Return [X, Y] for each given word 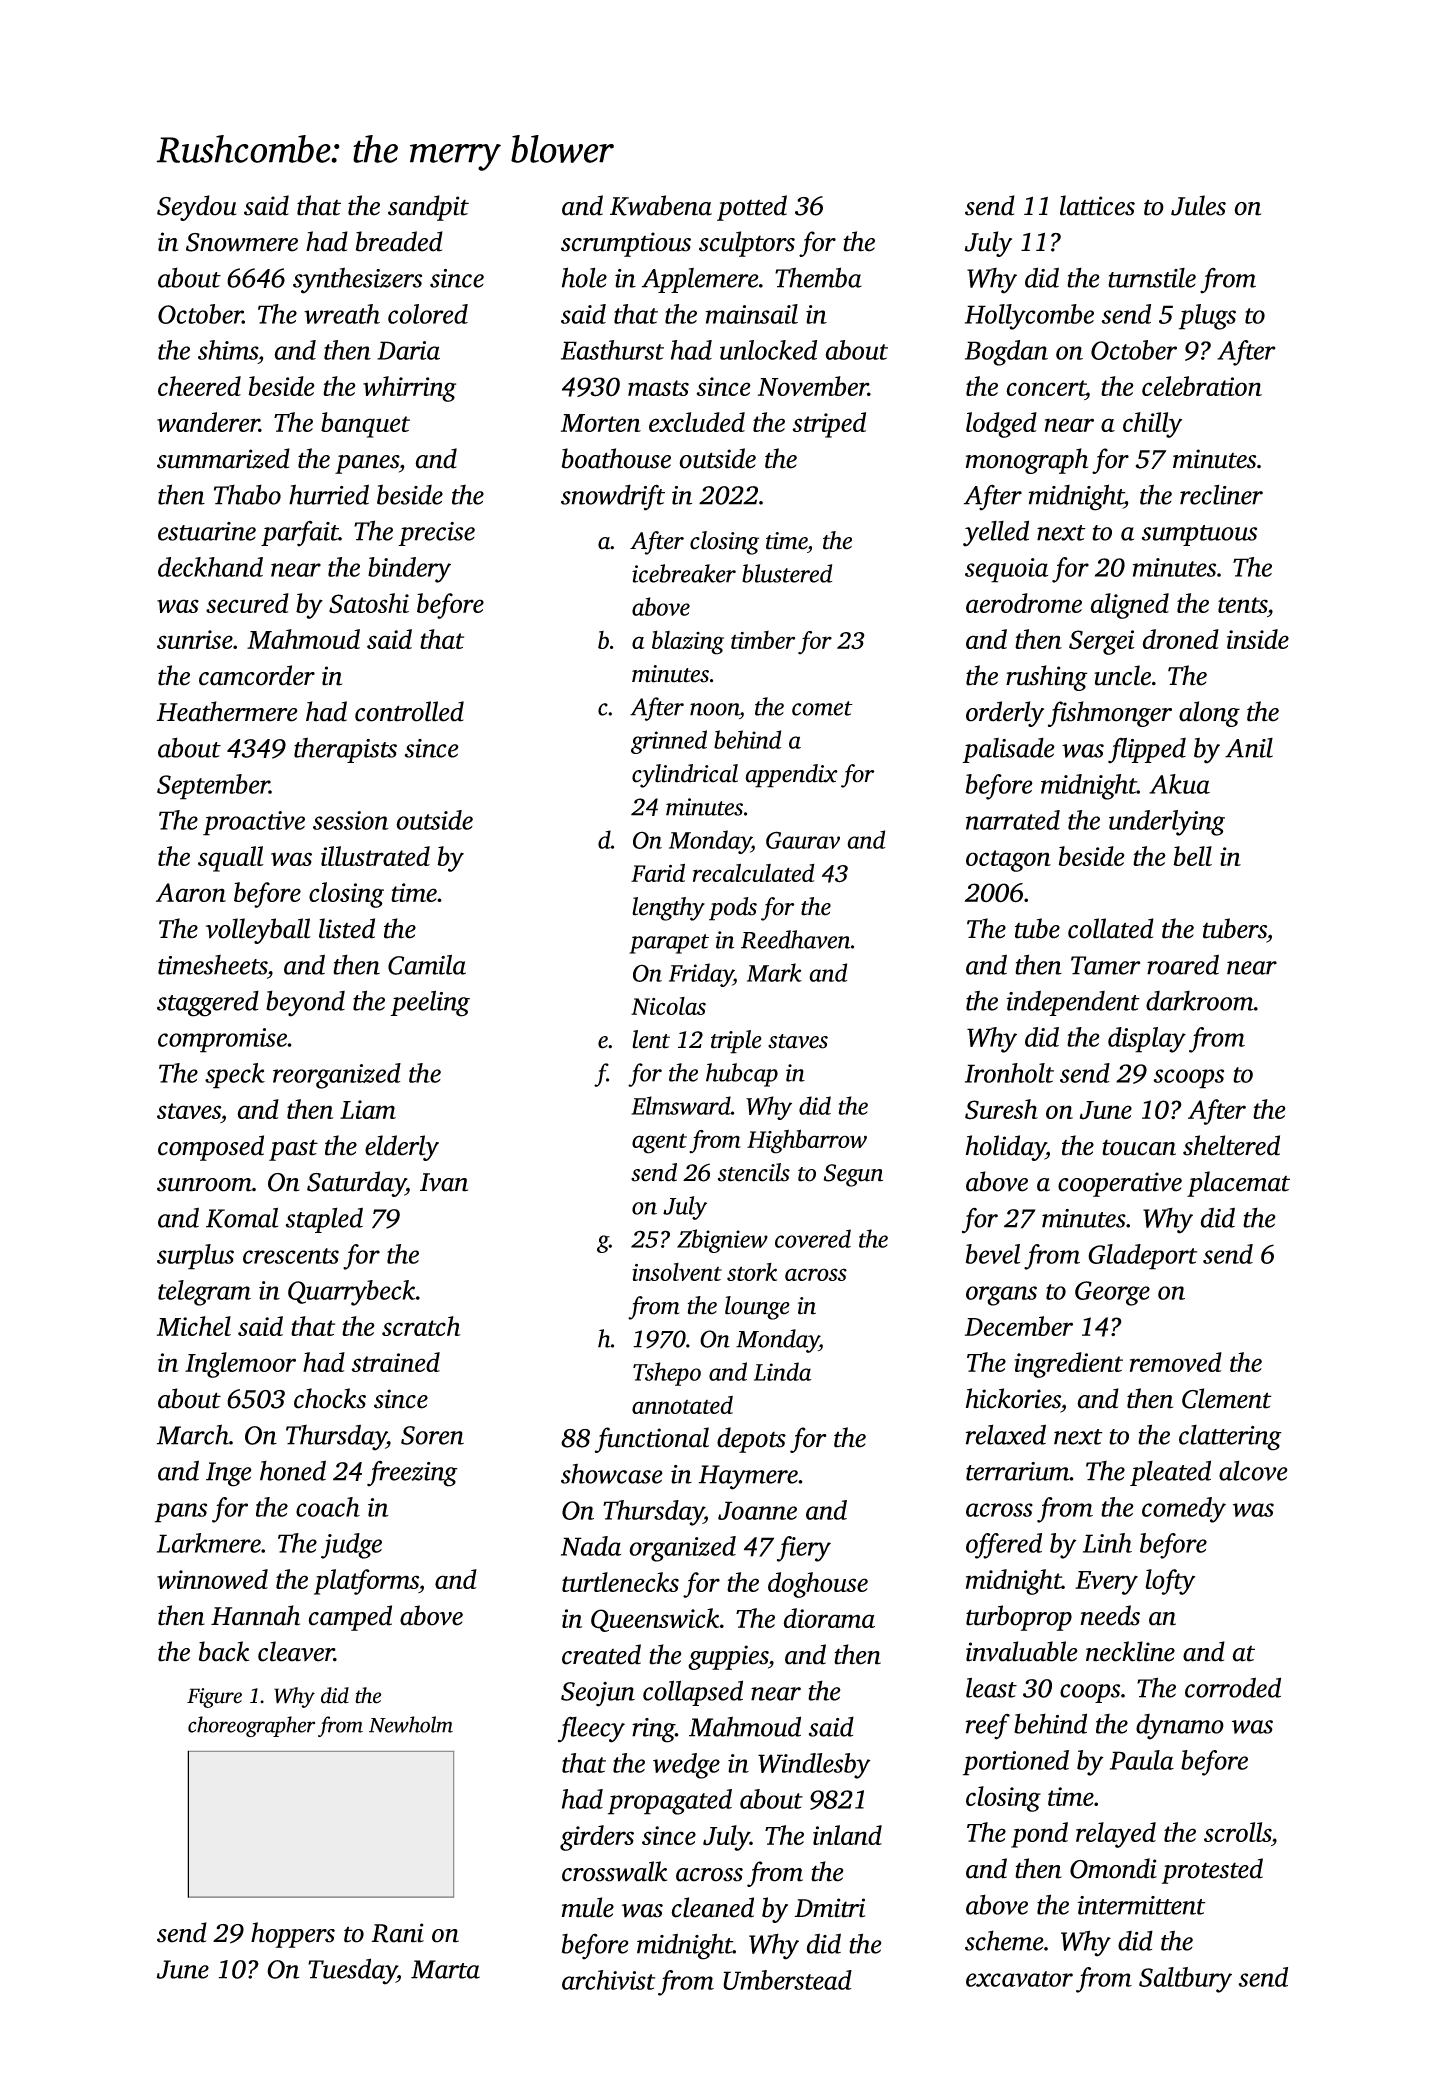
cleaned [712, 1907]
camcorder [257, 675]
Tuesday [352, 1971]
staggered [208, 1003]
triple [736, 1042]
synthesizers [357, 280]
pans [181, 1513]
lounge [757, 1308]
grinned [669, 742]
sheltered [1231, 1145]
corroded [1233, 1687]
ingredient [1068, 1365]
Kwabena [661, 205]
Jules [1198, 205]
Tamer [1106, 965]
